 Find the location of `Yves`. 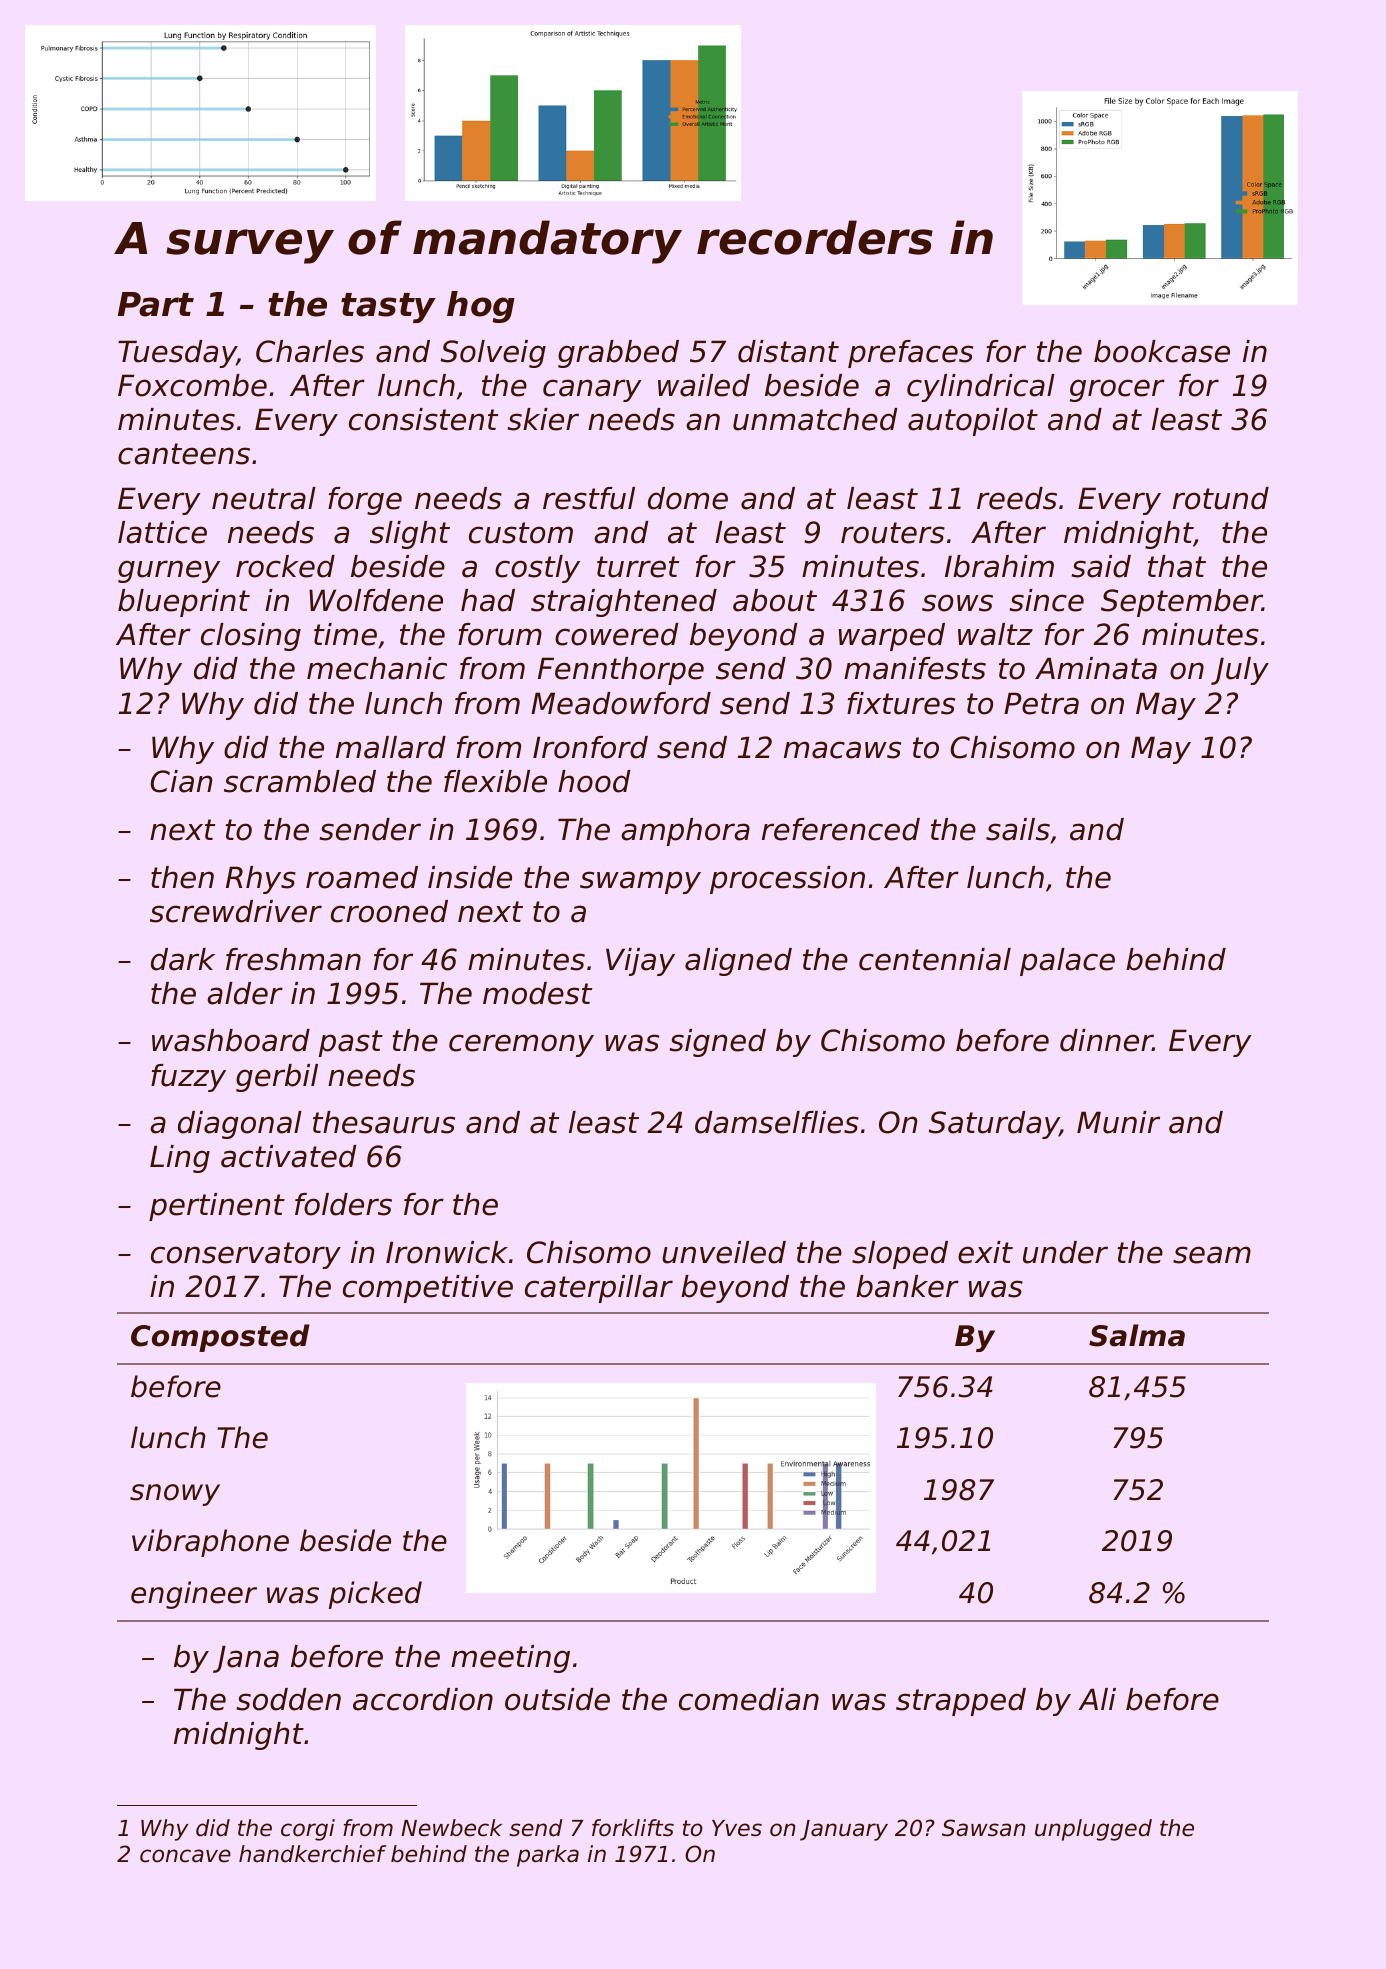

Yves is located at coordinates (737, 1828).
